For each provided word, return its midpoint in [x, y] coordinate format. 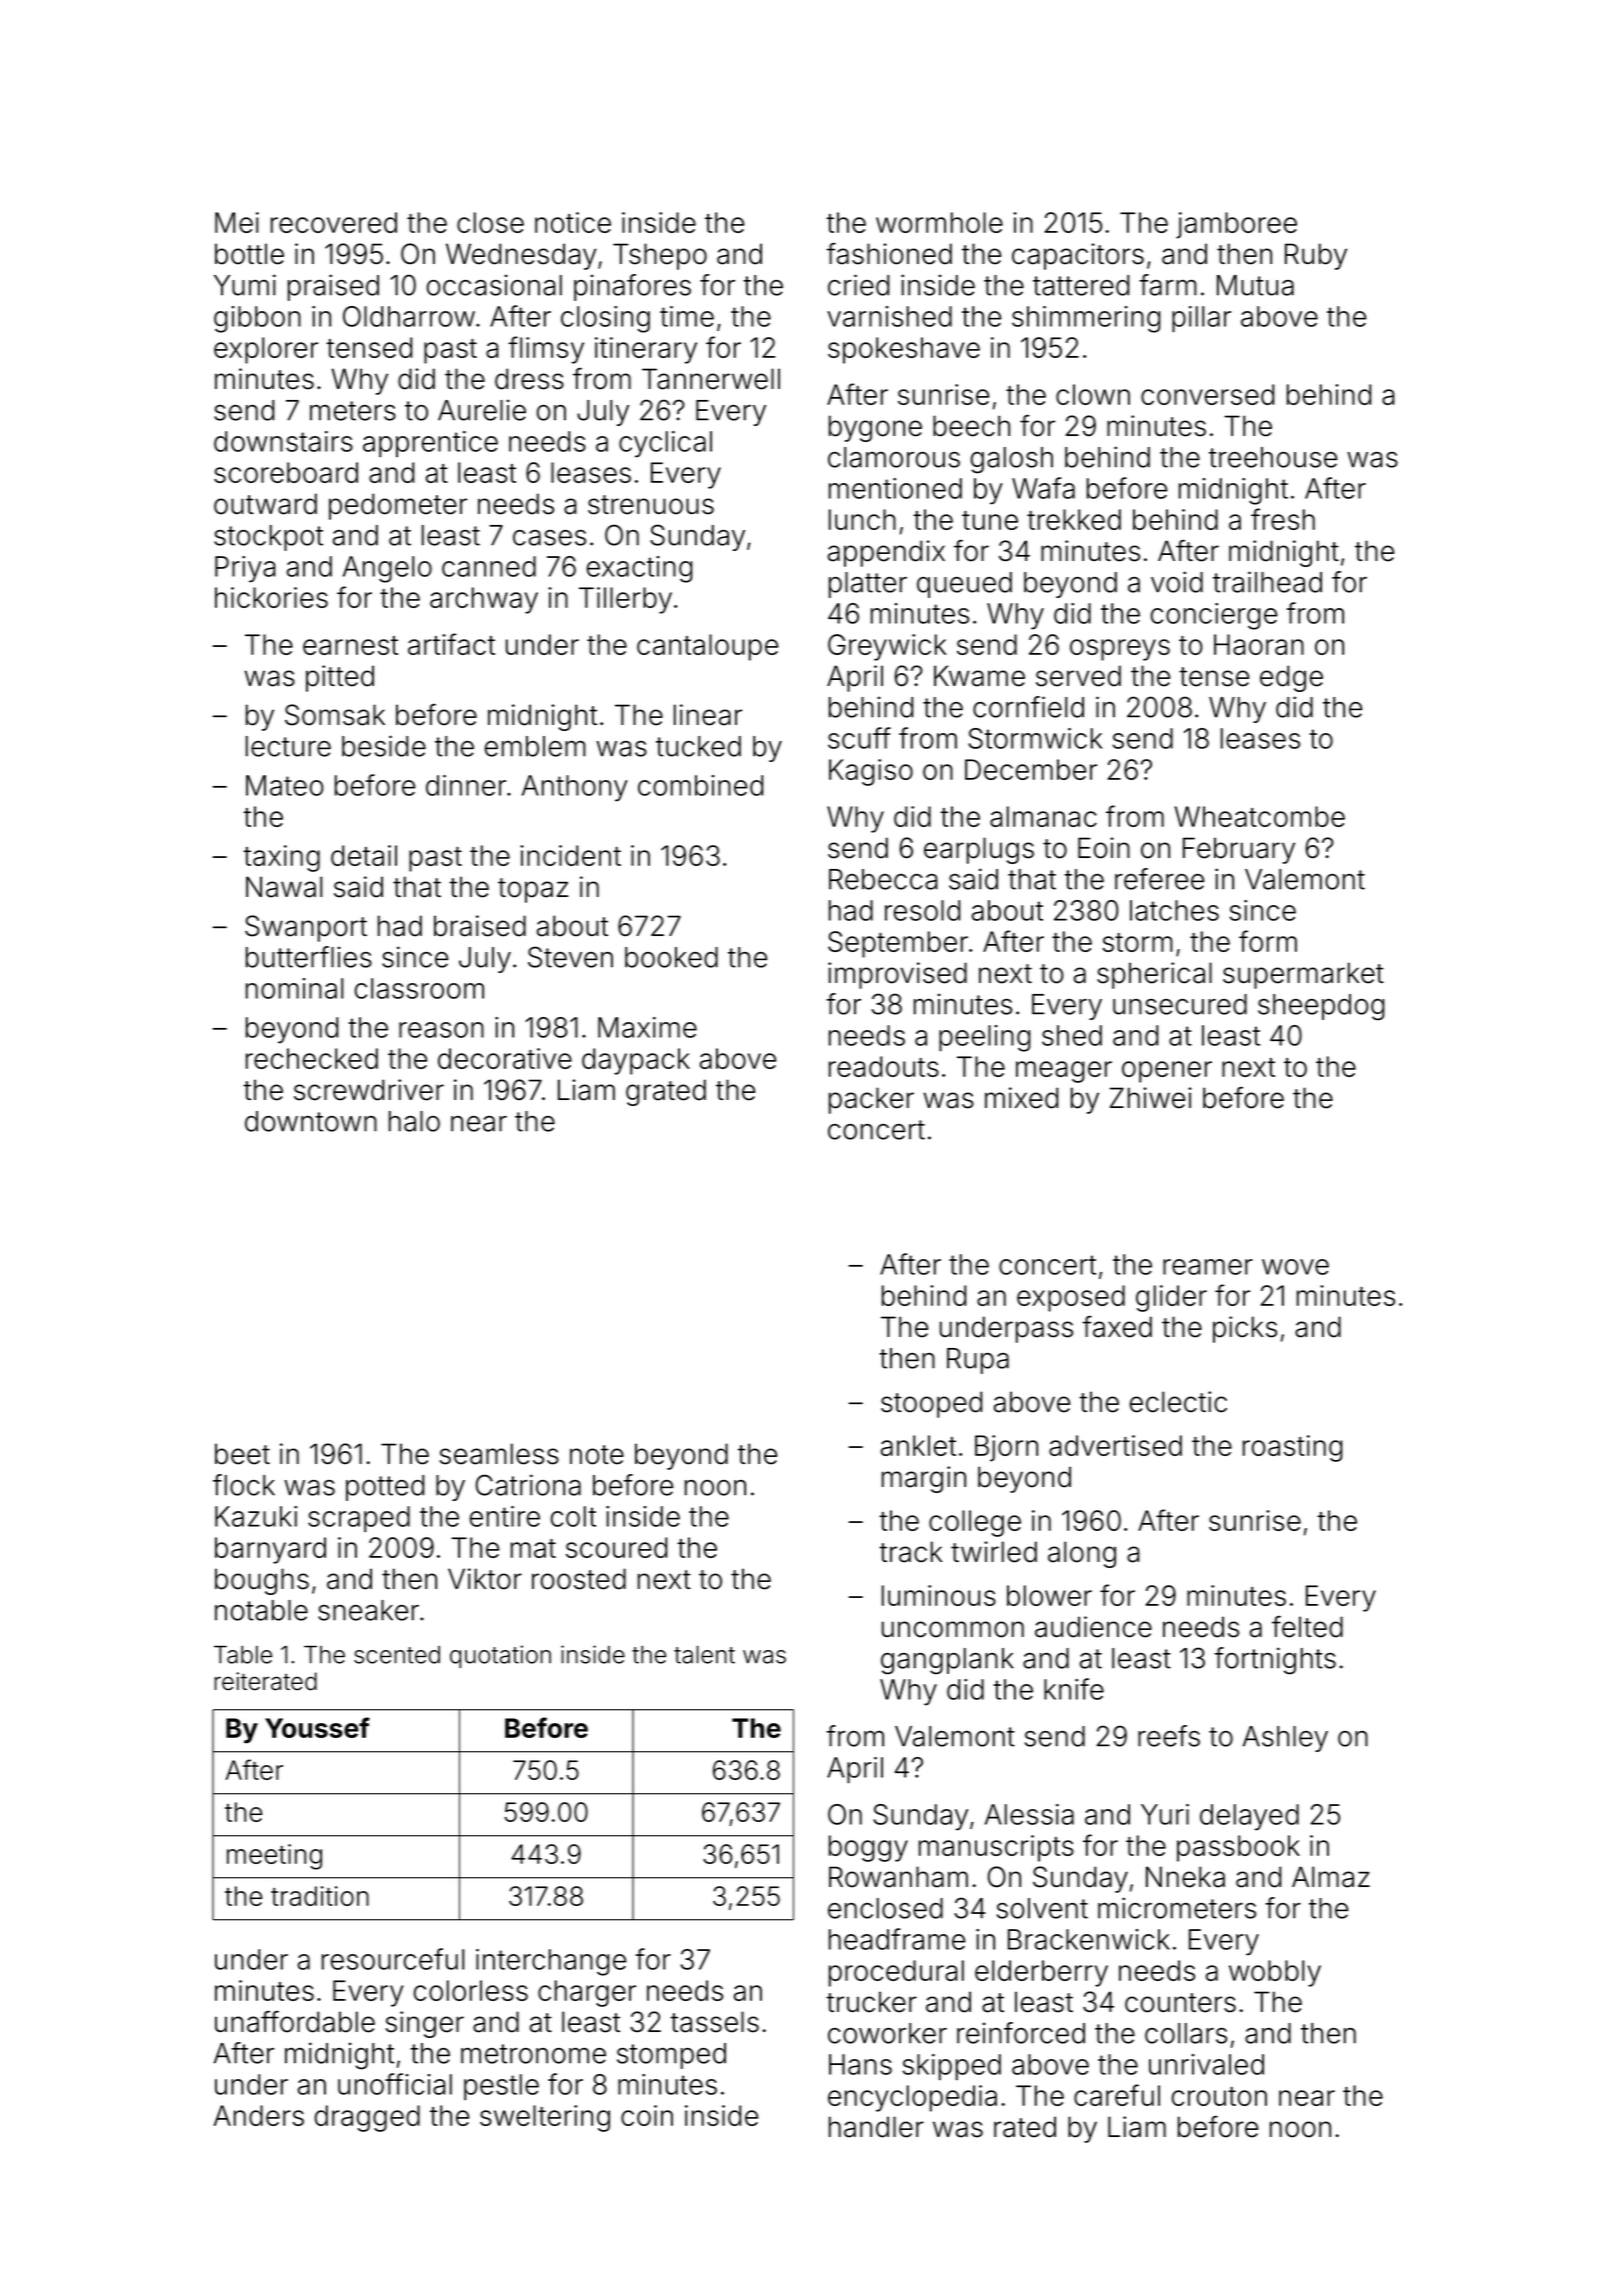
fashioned [889, 254]
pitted [340, 678]
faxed [1117, 1327]
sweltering [545, 2118]
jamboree [1236, 225]
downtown [311, 1121]
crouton [1219, 2096]
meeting [274, 1857]
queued [964, 585]
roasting [1292, 1448]
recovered [334, 222]
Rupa [978, 1361]
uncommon [953, 1629]
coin [647, 2115]
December [1031, 769]
